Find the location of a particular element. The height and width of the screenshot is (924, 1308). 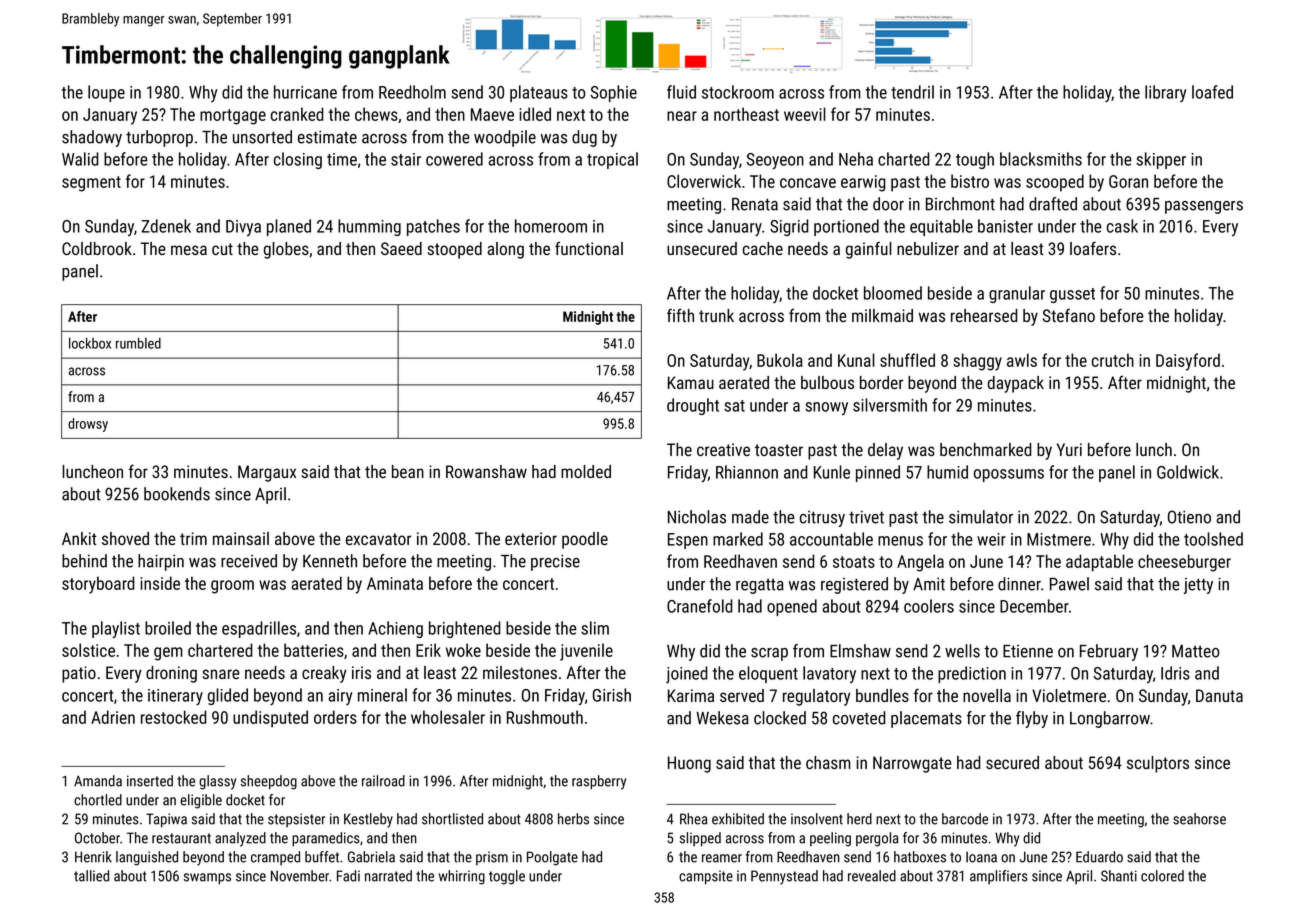

Coldbrook is located at coordinates (97, 248).
